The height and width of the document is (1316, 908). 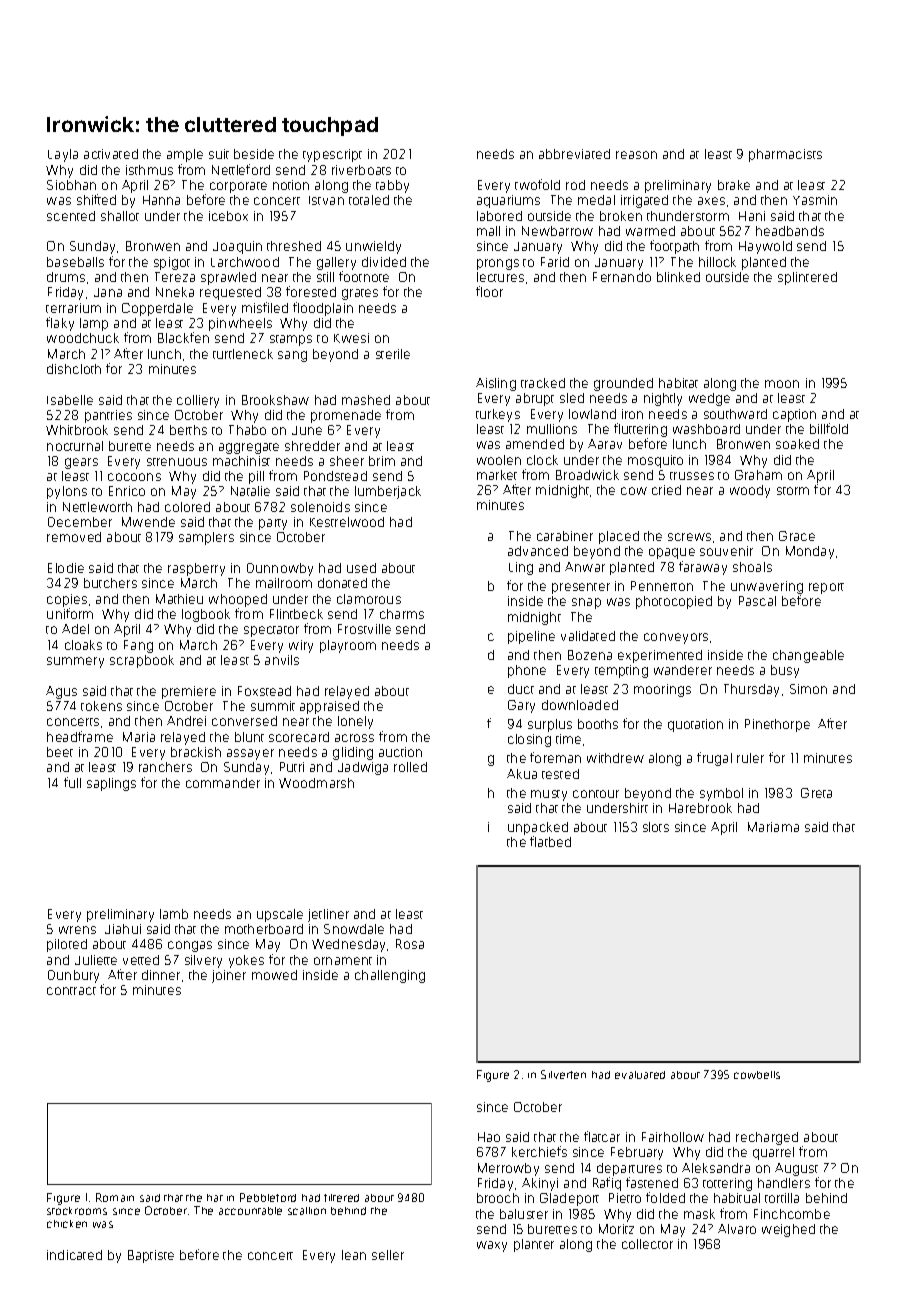 What do you see at coordinates (807, 278) in the document?
I see `splintered` at bounding box center [807, 278].
